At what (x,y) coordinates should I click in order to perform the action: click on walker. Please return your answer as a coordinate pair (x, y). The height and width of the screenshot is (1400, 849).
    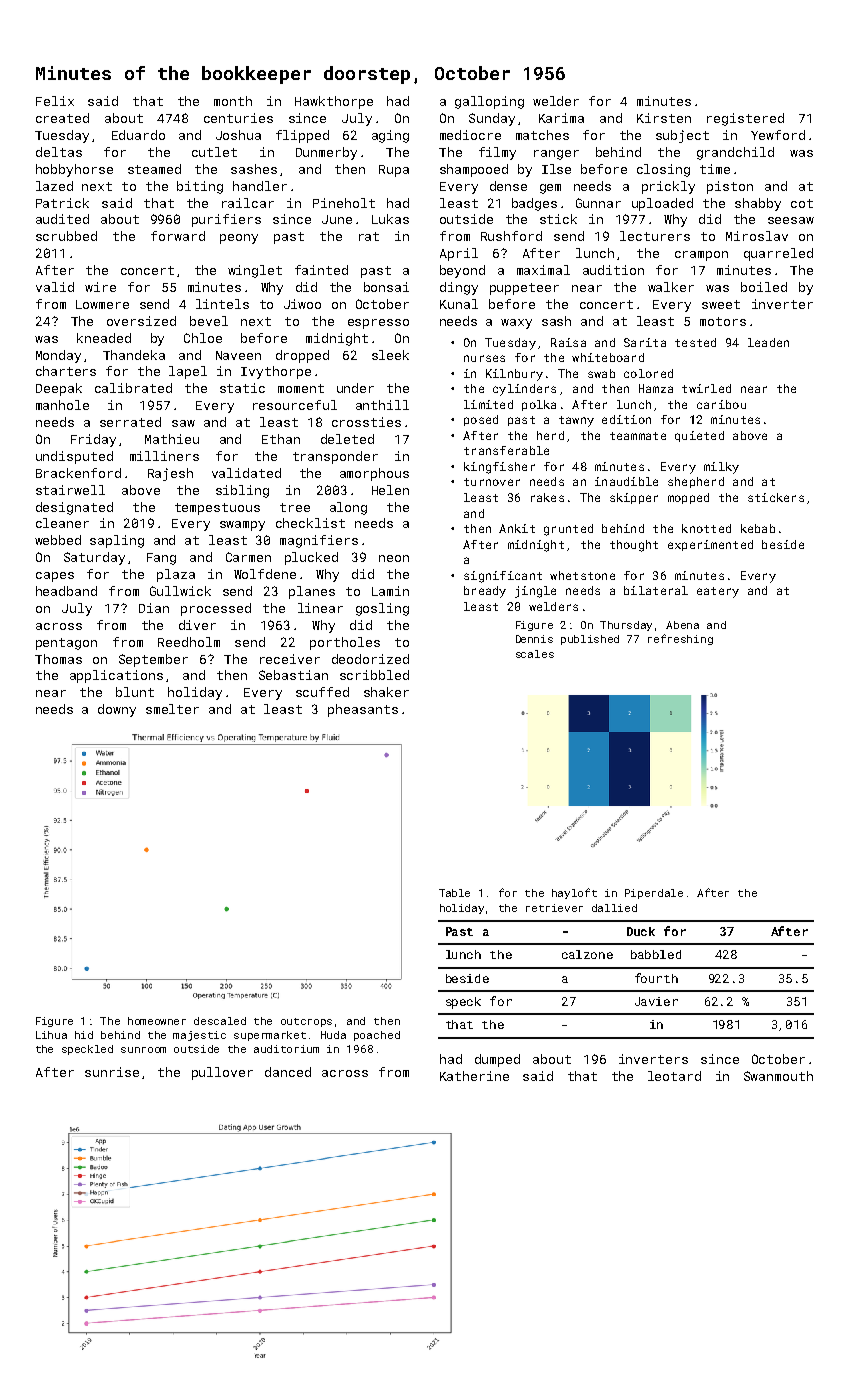
    Looking at the image, I should click on (671, 287).
